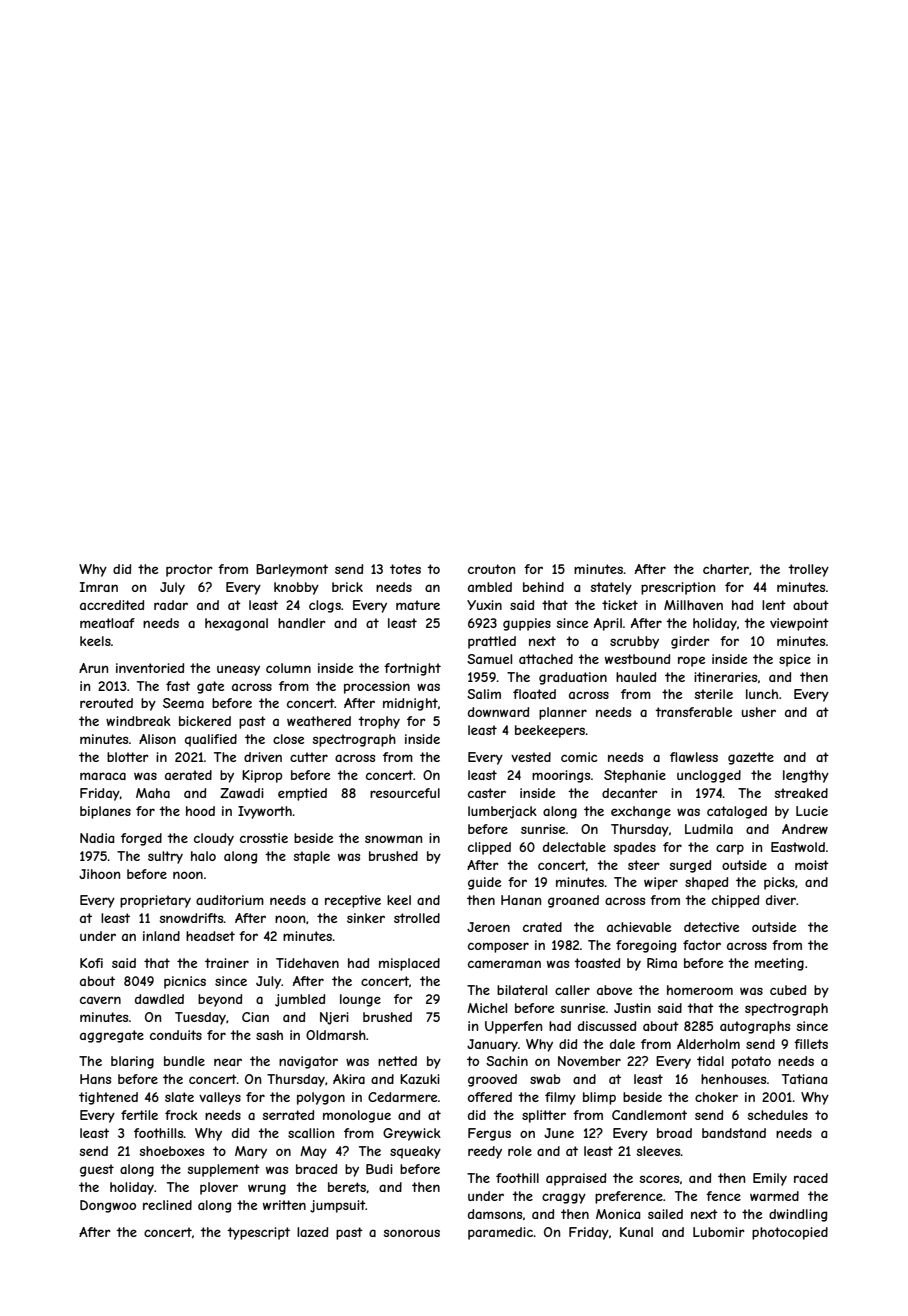 The width and height of the screenshot is (908, 1316). I want to click on inventoried, so click(150, 668).
